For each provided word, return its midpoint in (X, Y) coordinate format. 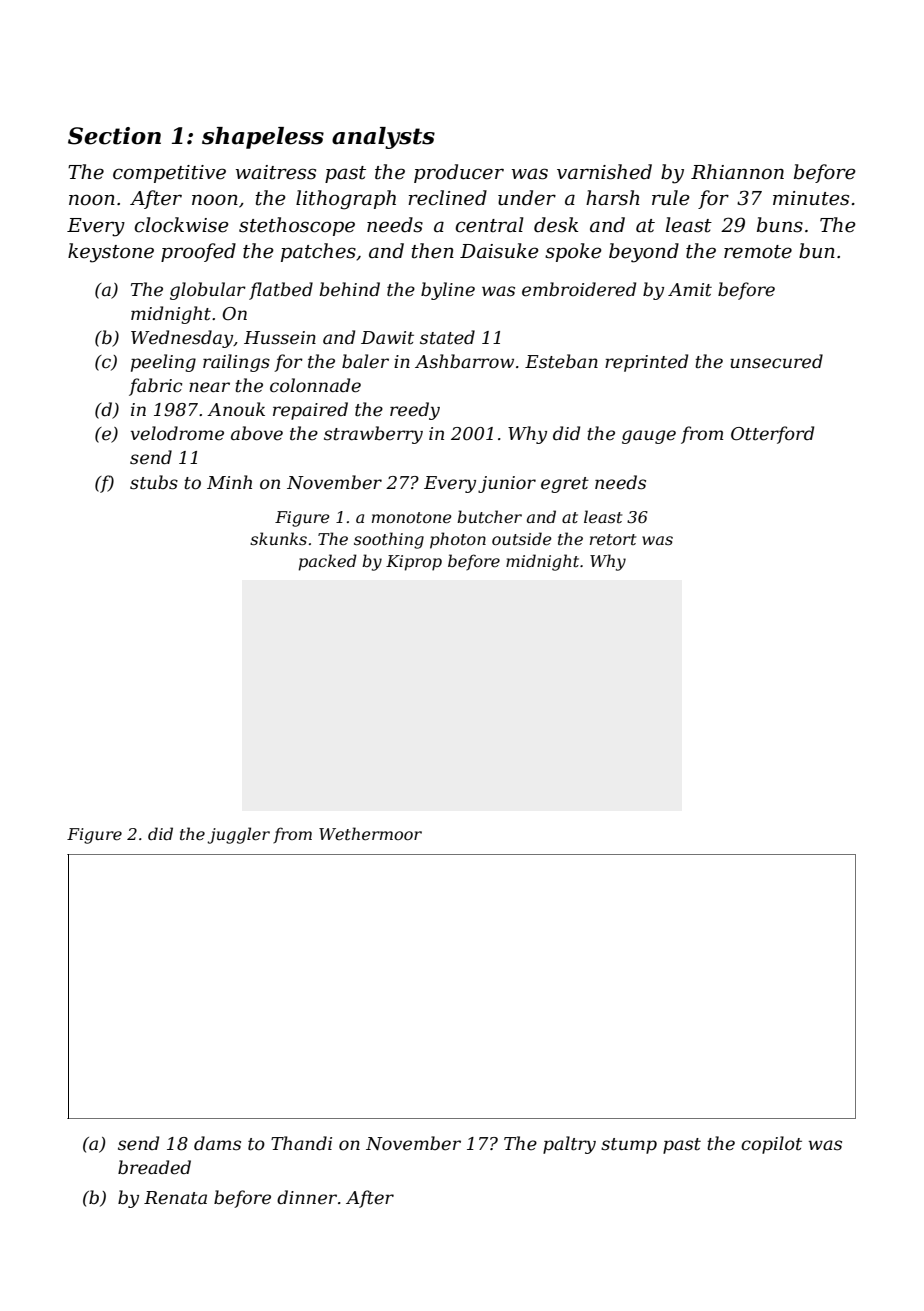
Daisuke (499, 251)
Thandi (301, 1143)
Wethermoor (370, 833)
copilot (771, 1145)
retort (613, 539)
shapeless (263, 138)
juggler (238, 835)
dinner (307, 1197)
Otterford (772, 435)
